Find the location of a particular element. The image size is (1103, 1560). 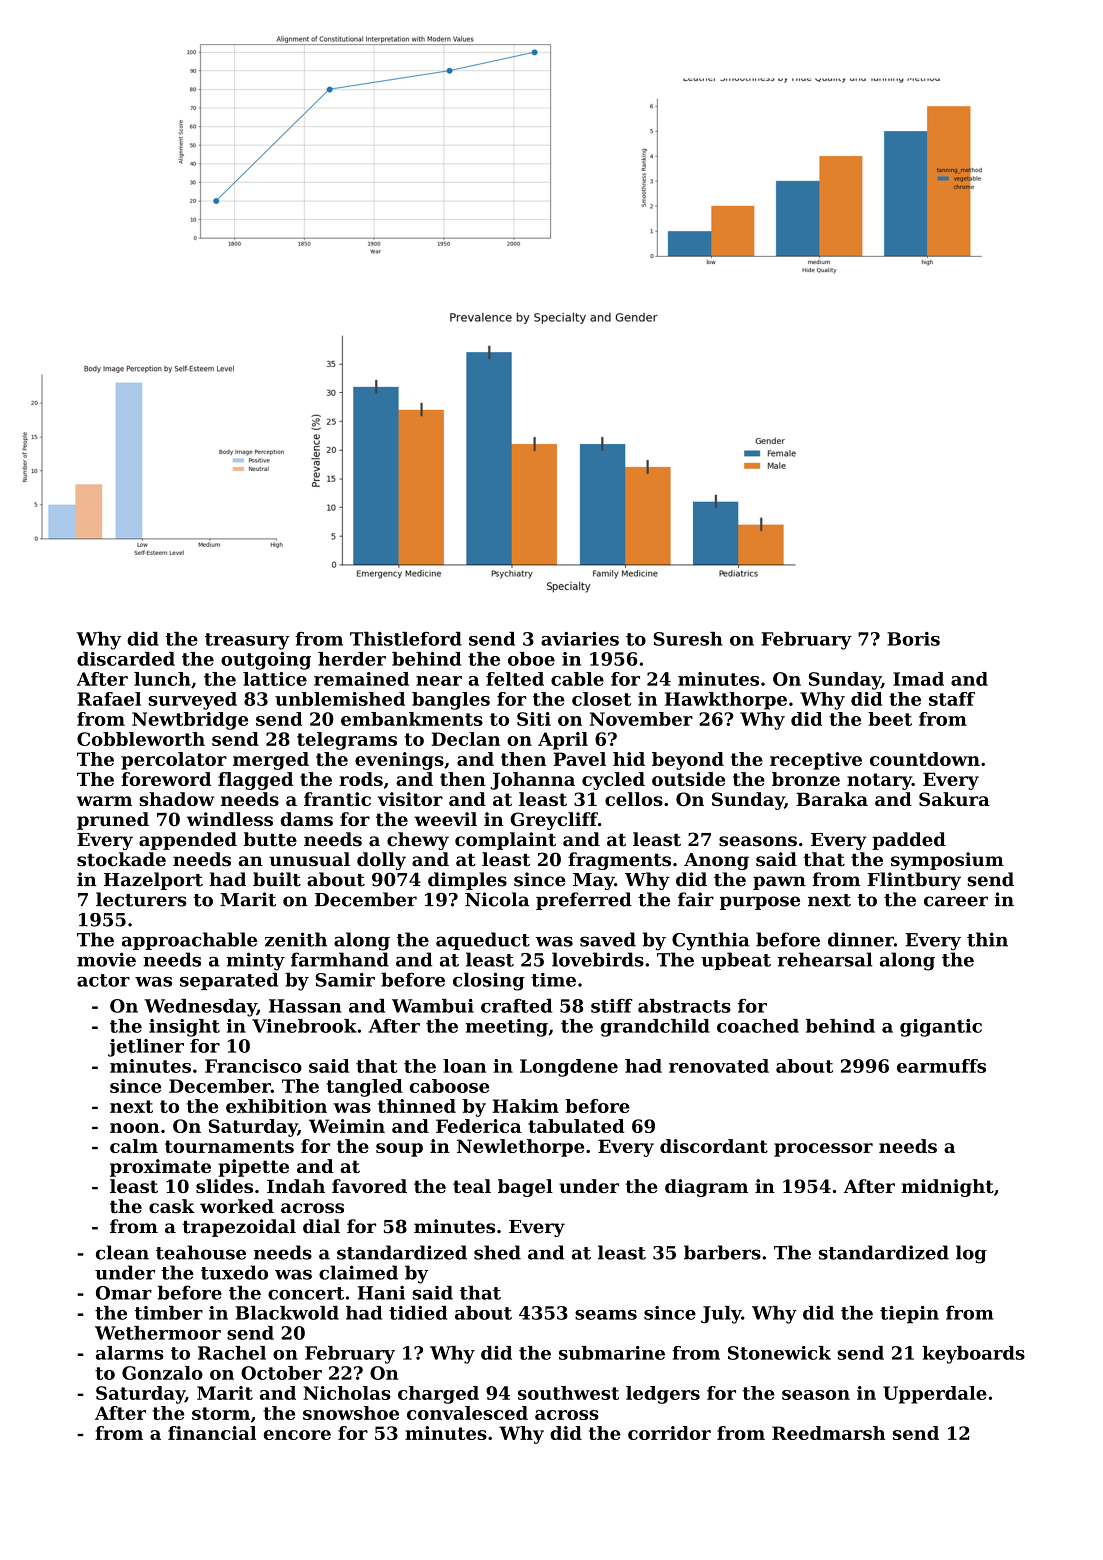

Boris is located at coordinates (913, 639).
